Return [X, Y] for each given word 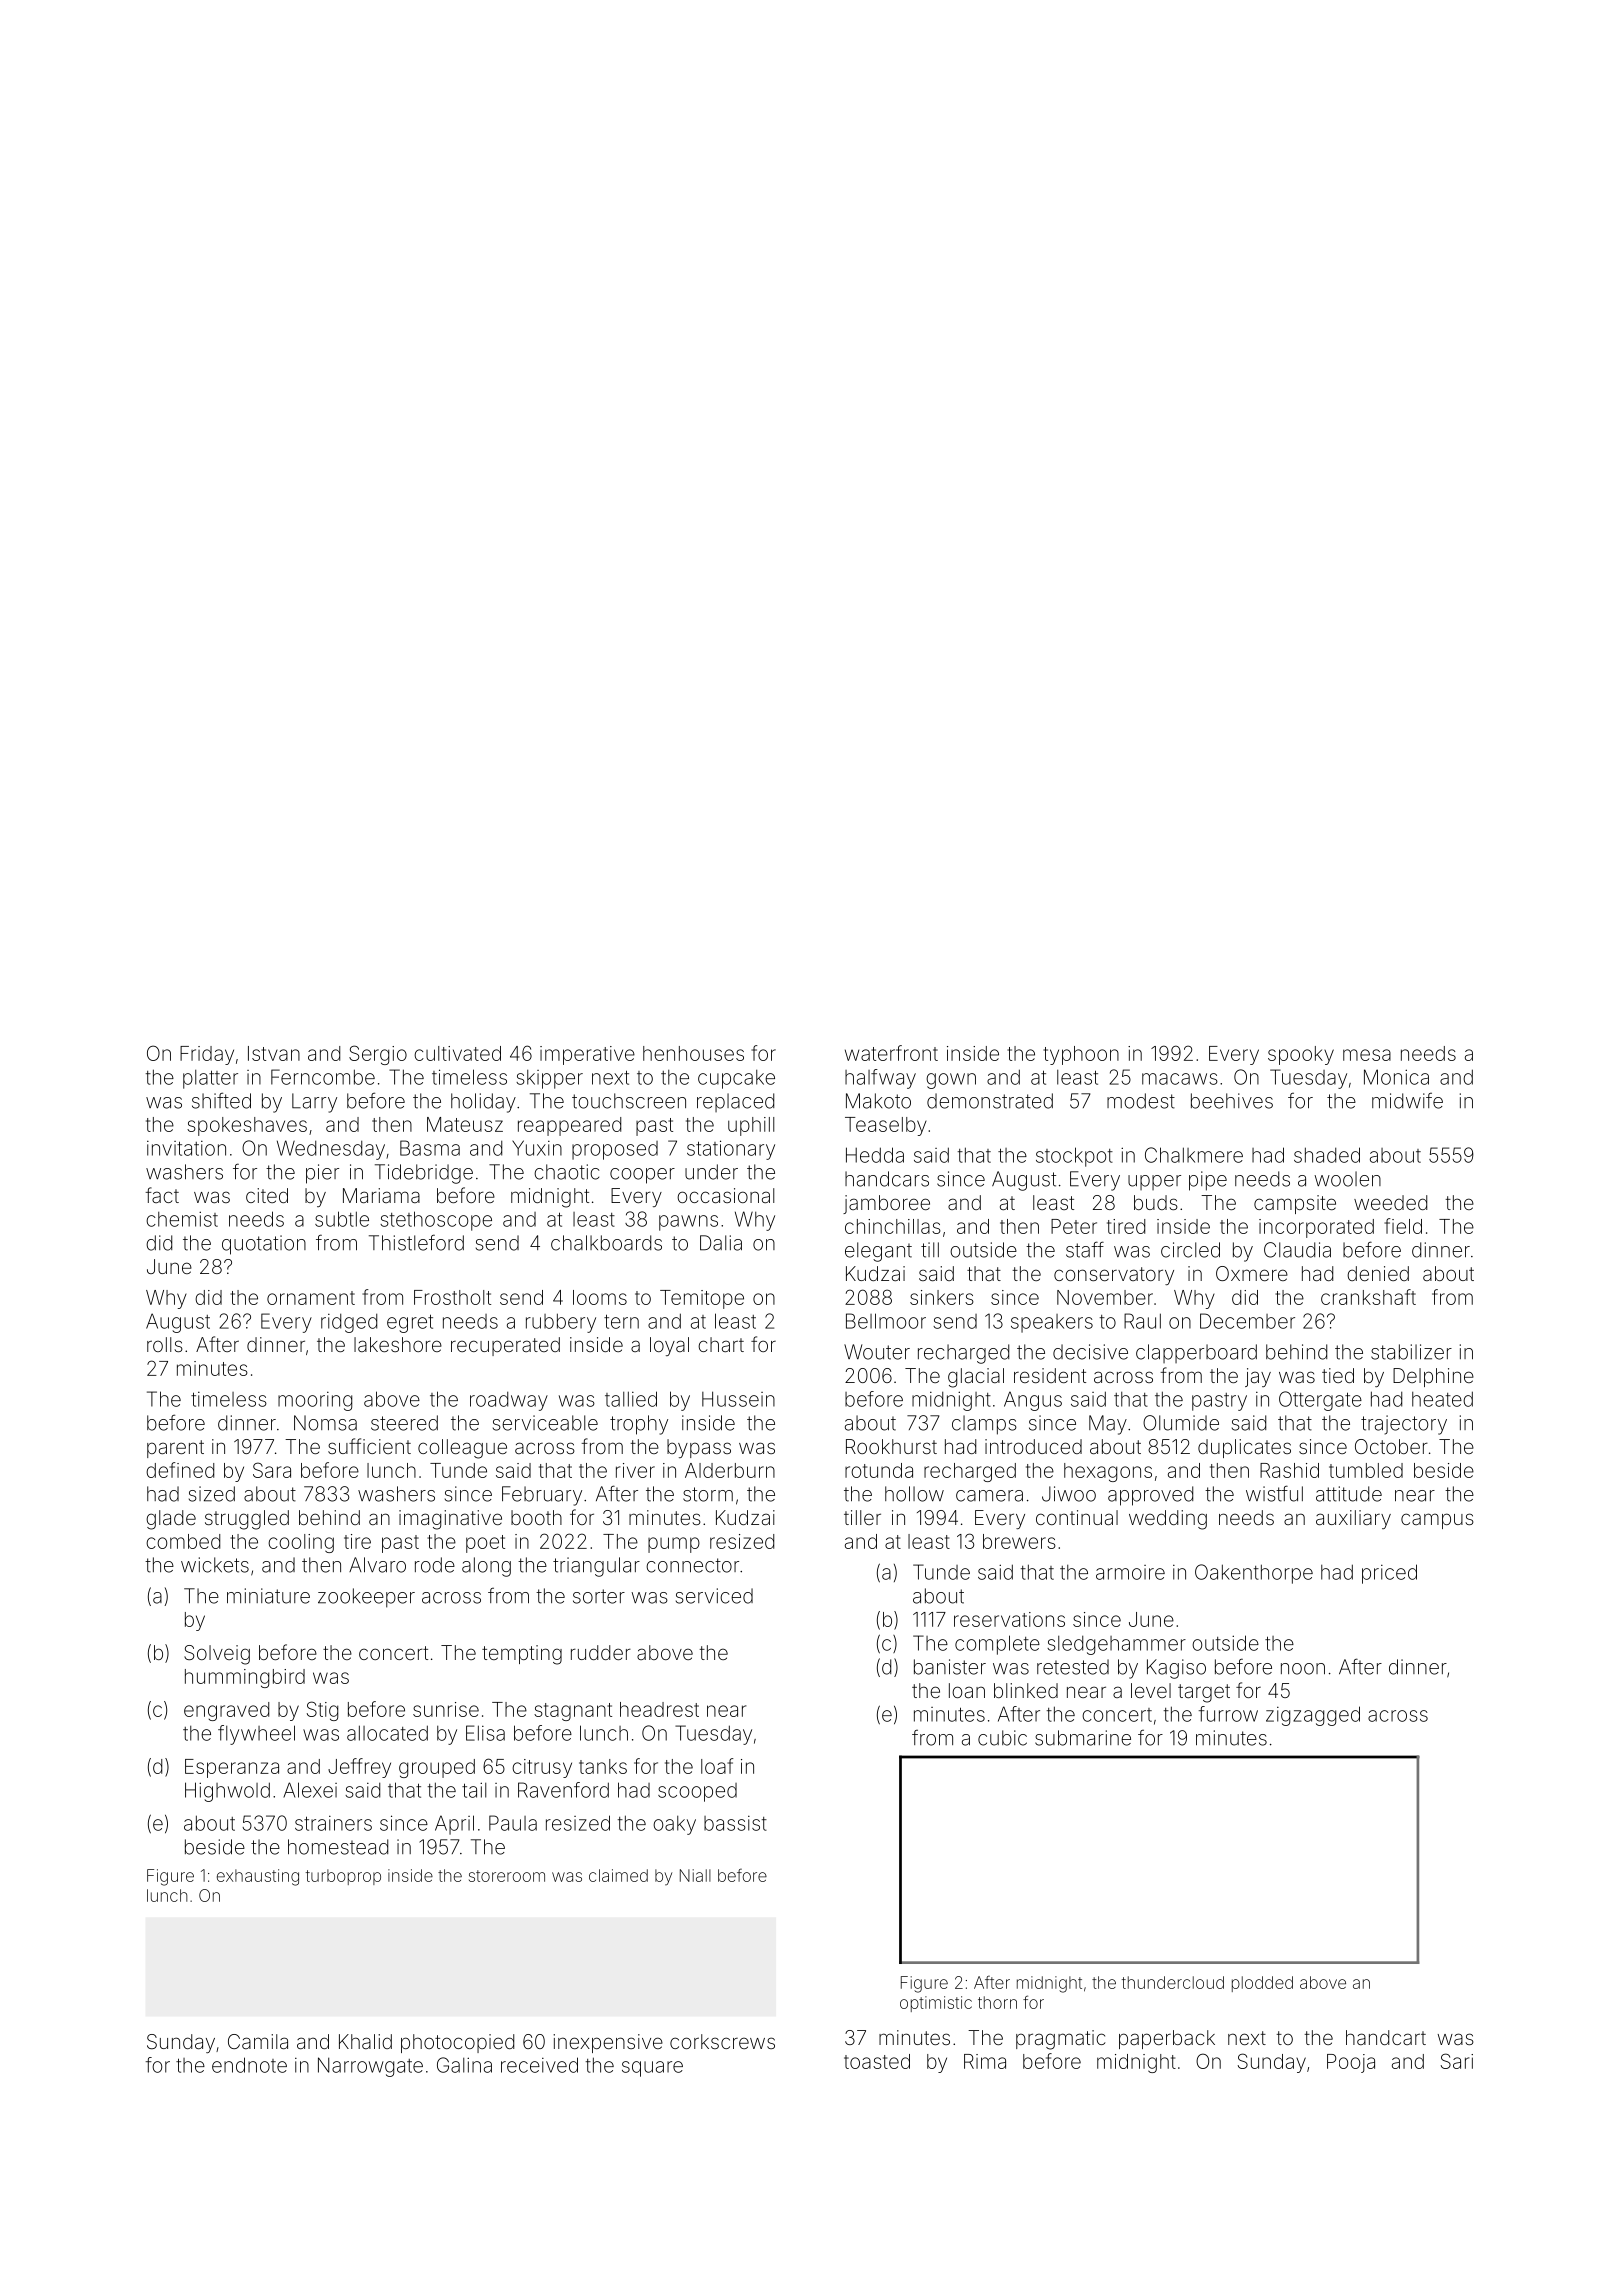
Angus [1033, 1401]
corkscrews [722, 2041]
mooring [315, 1401]
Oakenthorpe [1254, 1574]
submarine [1083, 1738]
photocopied [457, 2043]
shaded [1327, 1155]
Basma [430, 1148]
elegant [878, 1252]
